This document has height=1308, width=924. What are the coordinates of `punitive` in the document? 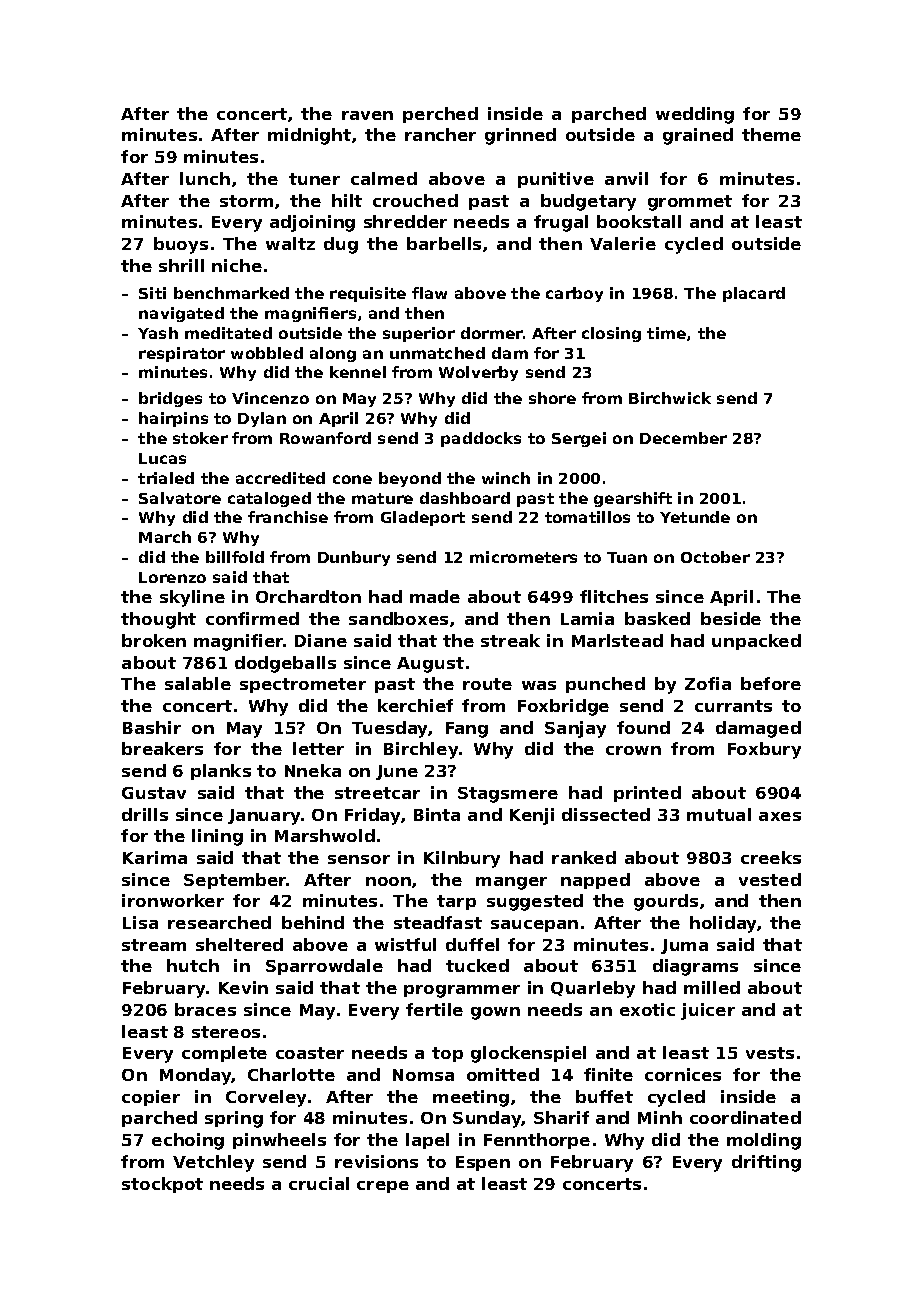 It's located at (556, 180).
